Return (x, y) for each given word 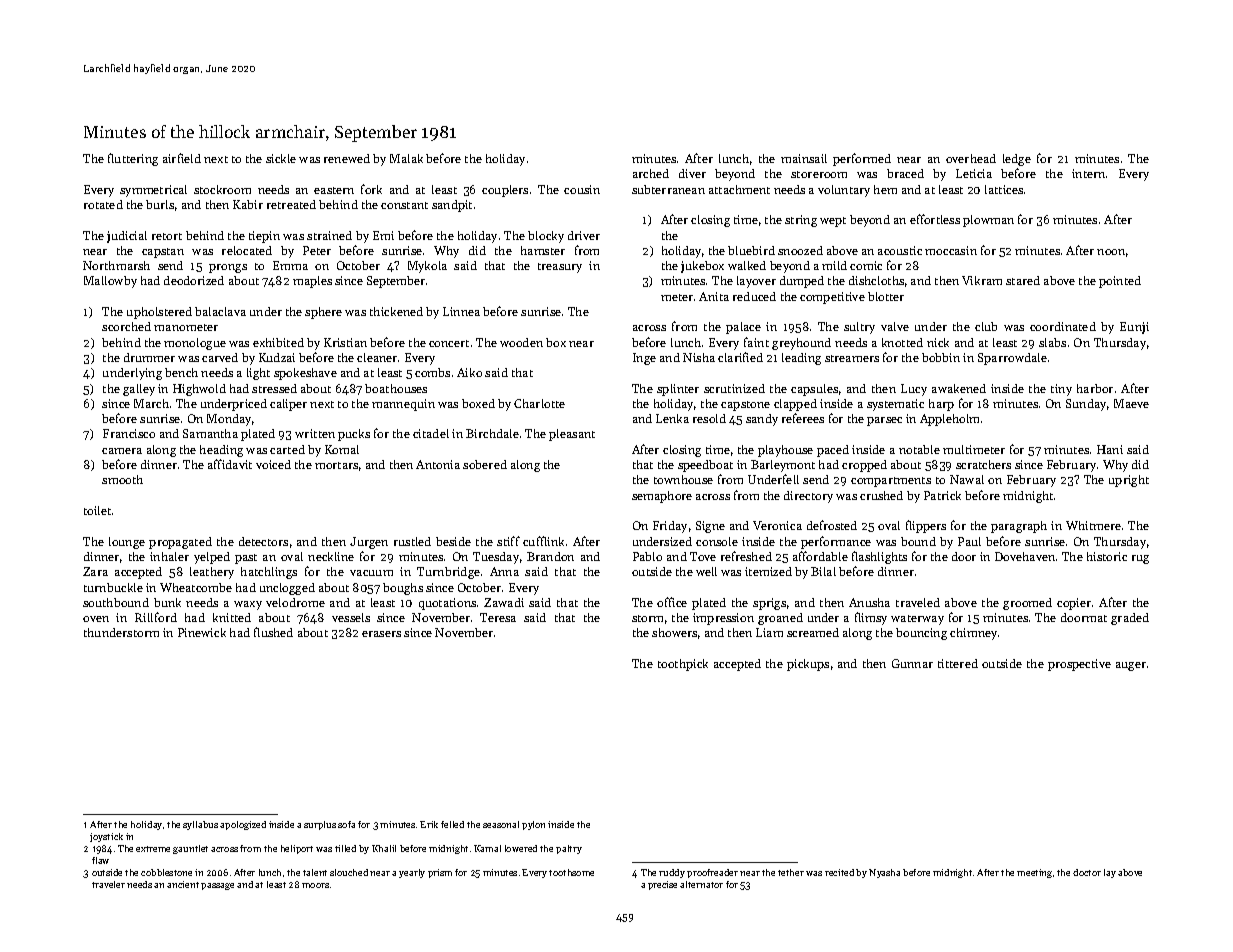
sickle (281, 158)
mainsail (804, 158)
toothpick (683, 665)
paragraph (1019, 527)
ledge (1017, 160)
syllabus (200, 825)
